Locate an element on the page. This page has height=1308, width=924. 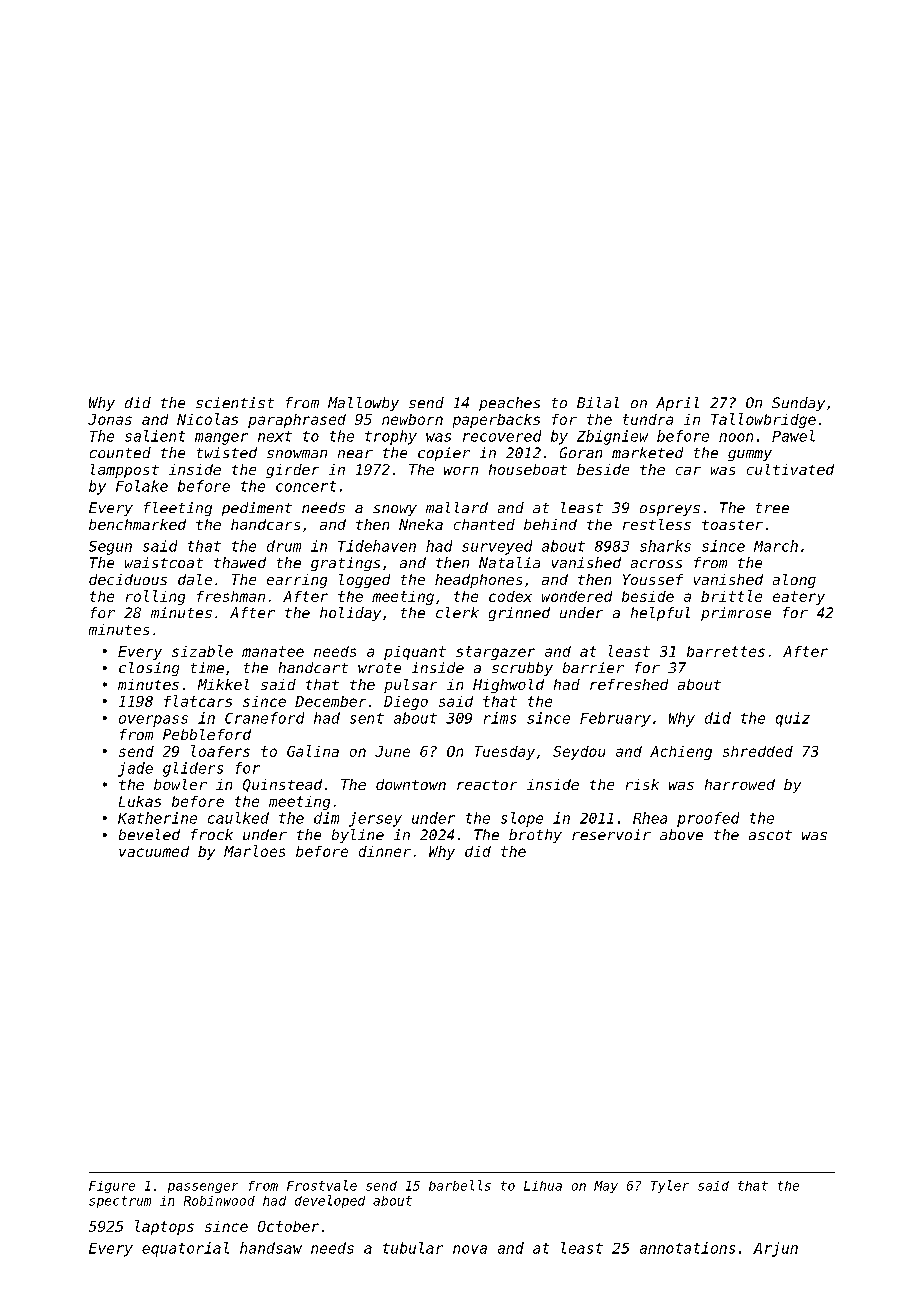
June is located at coordinates (392, 751).
